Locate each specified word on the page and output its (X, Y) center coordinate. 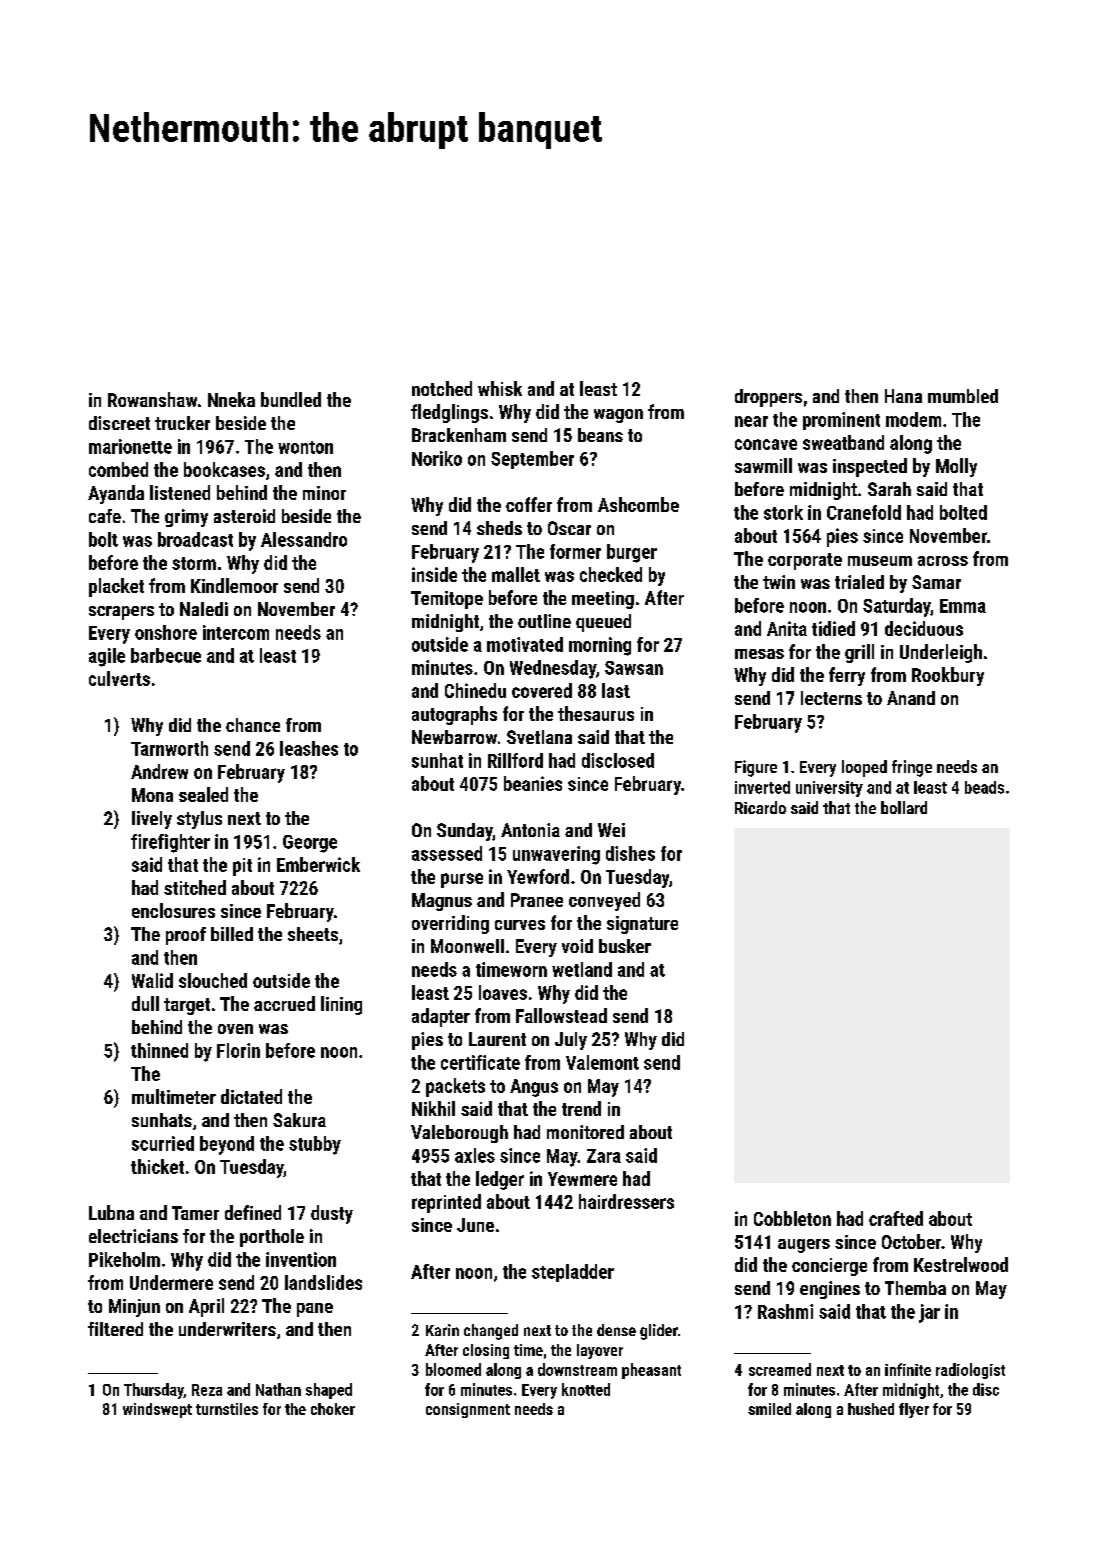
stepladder (573, 1273)
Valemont (602, 1062)
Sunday (465, 832)
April (206, 1307)
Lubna (111, 1212)
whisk (500, 388)
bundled (291, 399)
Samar (936, 582)
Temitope (447, 600)
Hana (903, 396)
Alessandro (304, 539)
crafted (896, 1218)
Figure (756, 768)
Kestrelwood (961, 1264)
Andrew (159, 771)
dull (145, 1003)
